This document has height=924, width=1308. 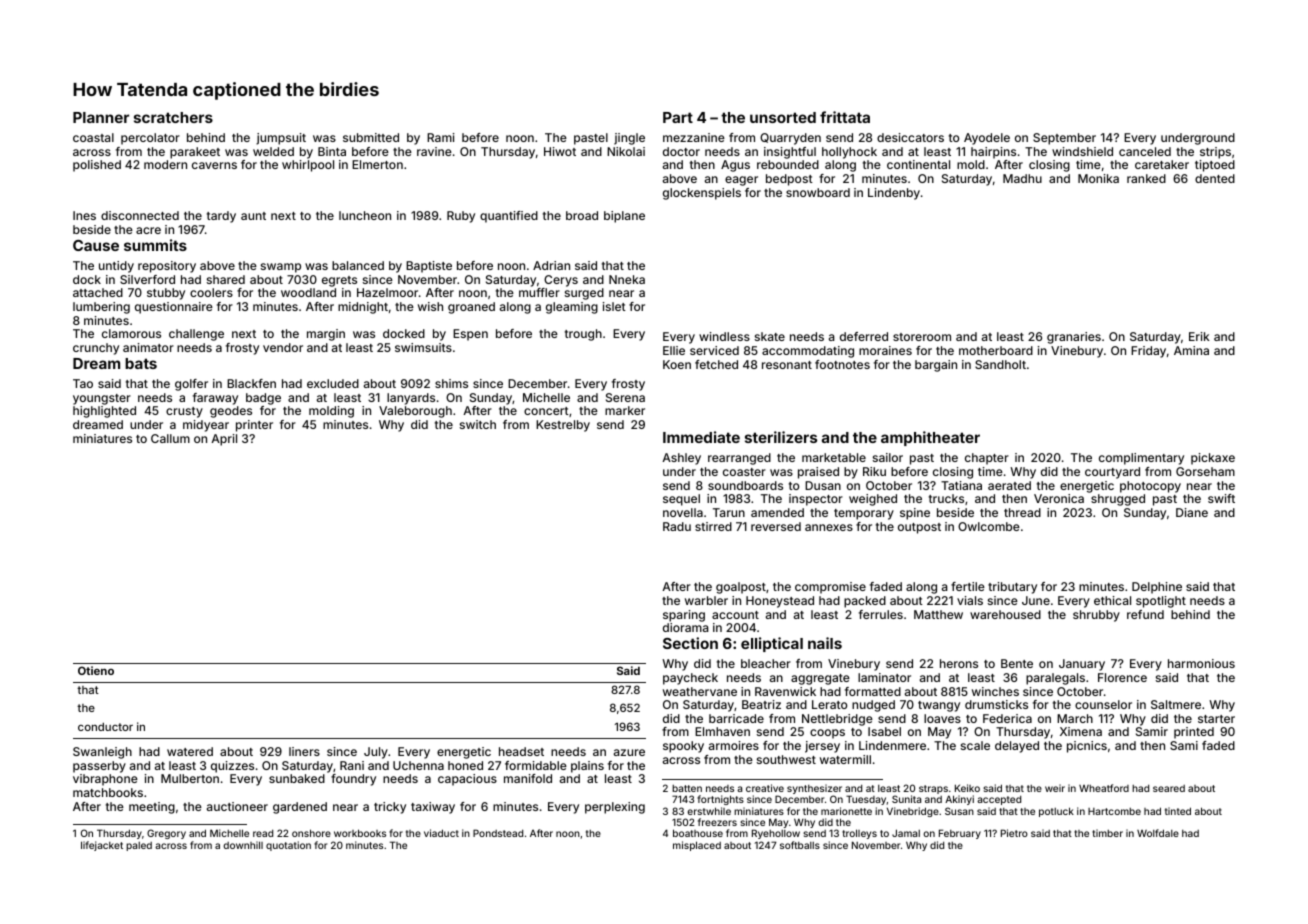 I want to click on goalpost, so click(x=741, y=588).
